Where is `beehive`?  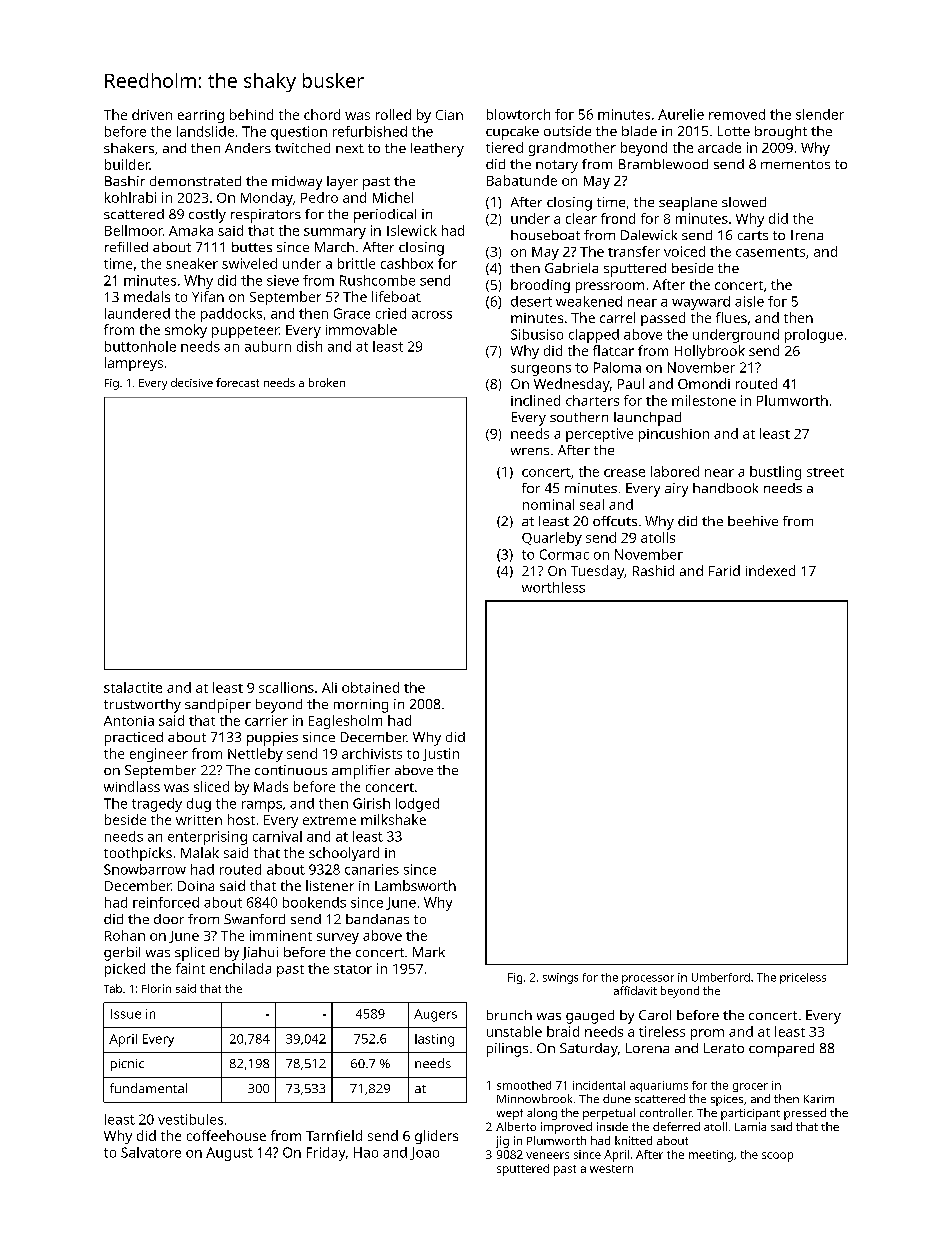 beehive is located at coordinates (753, 521).
